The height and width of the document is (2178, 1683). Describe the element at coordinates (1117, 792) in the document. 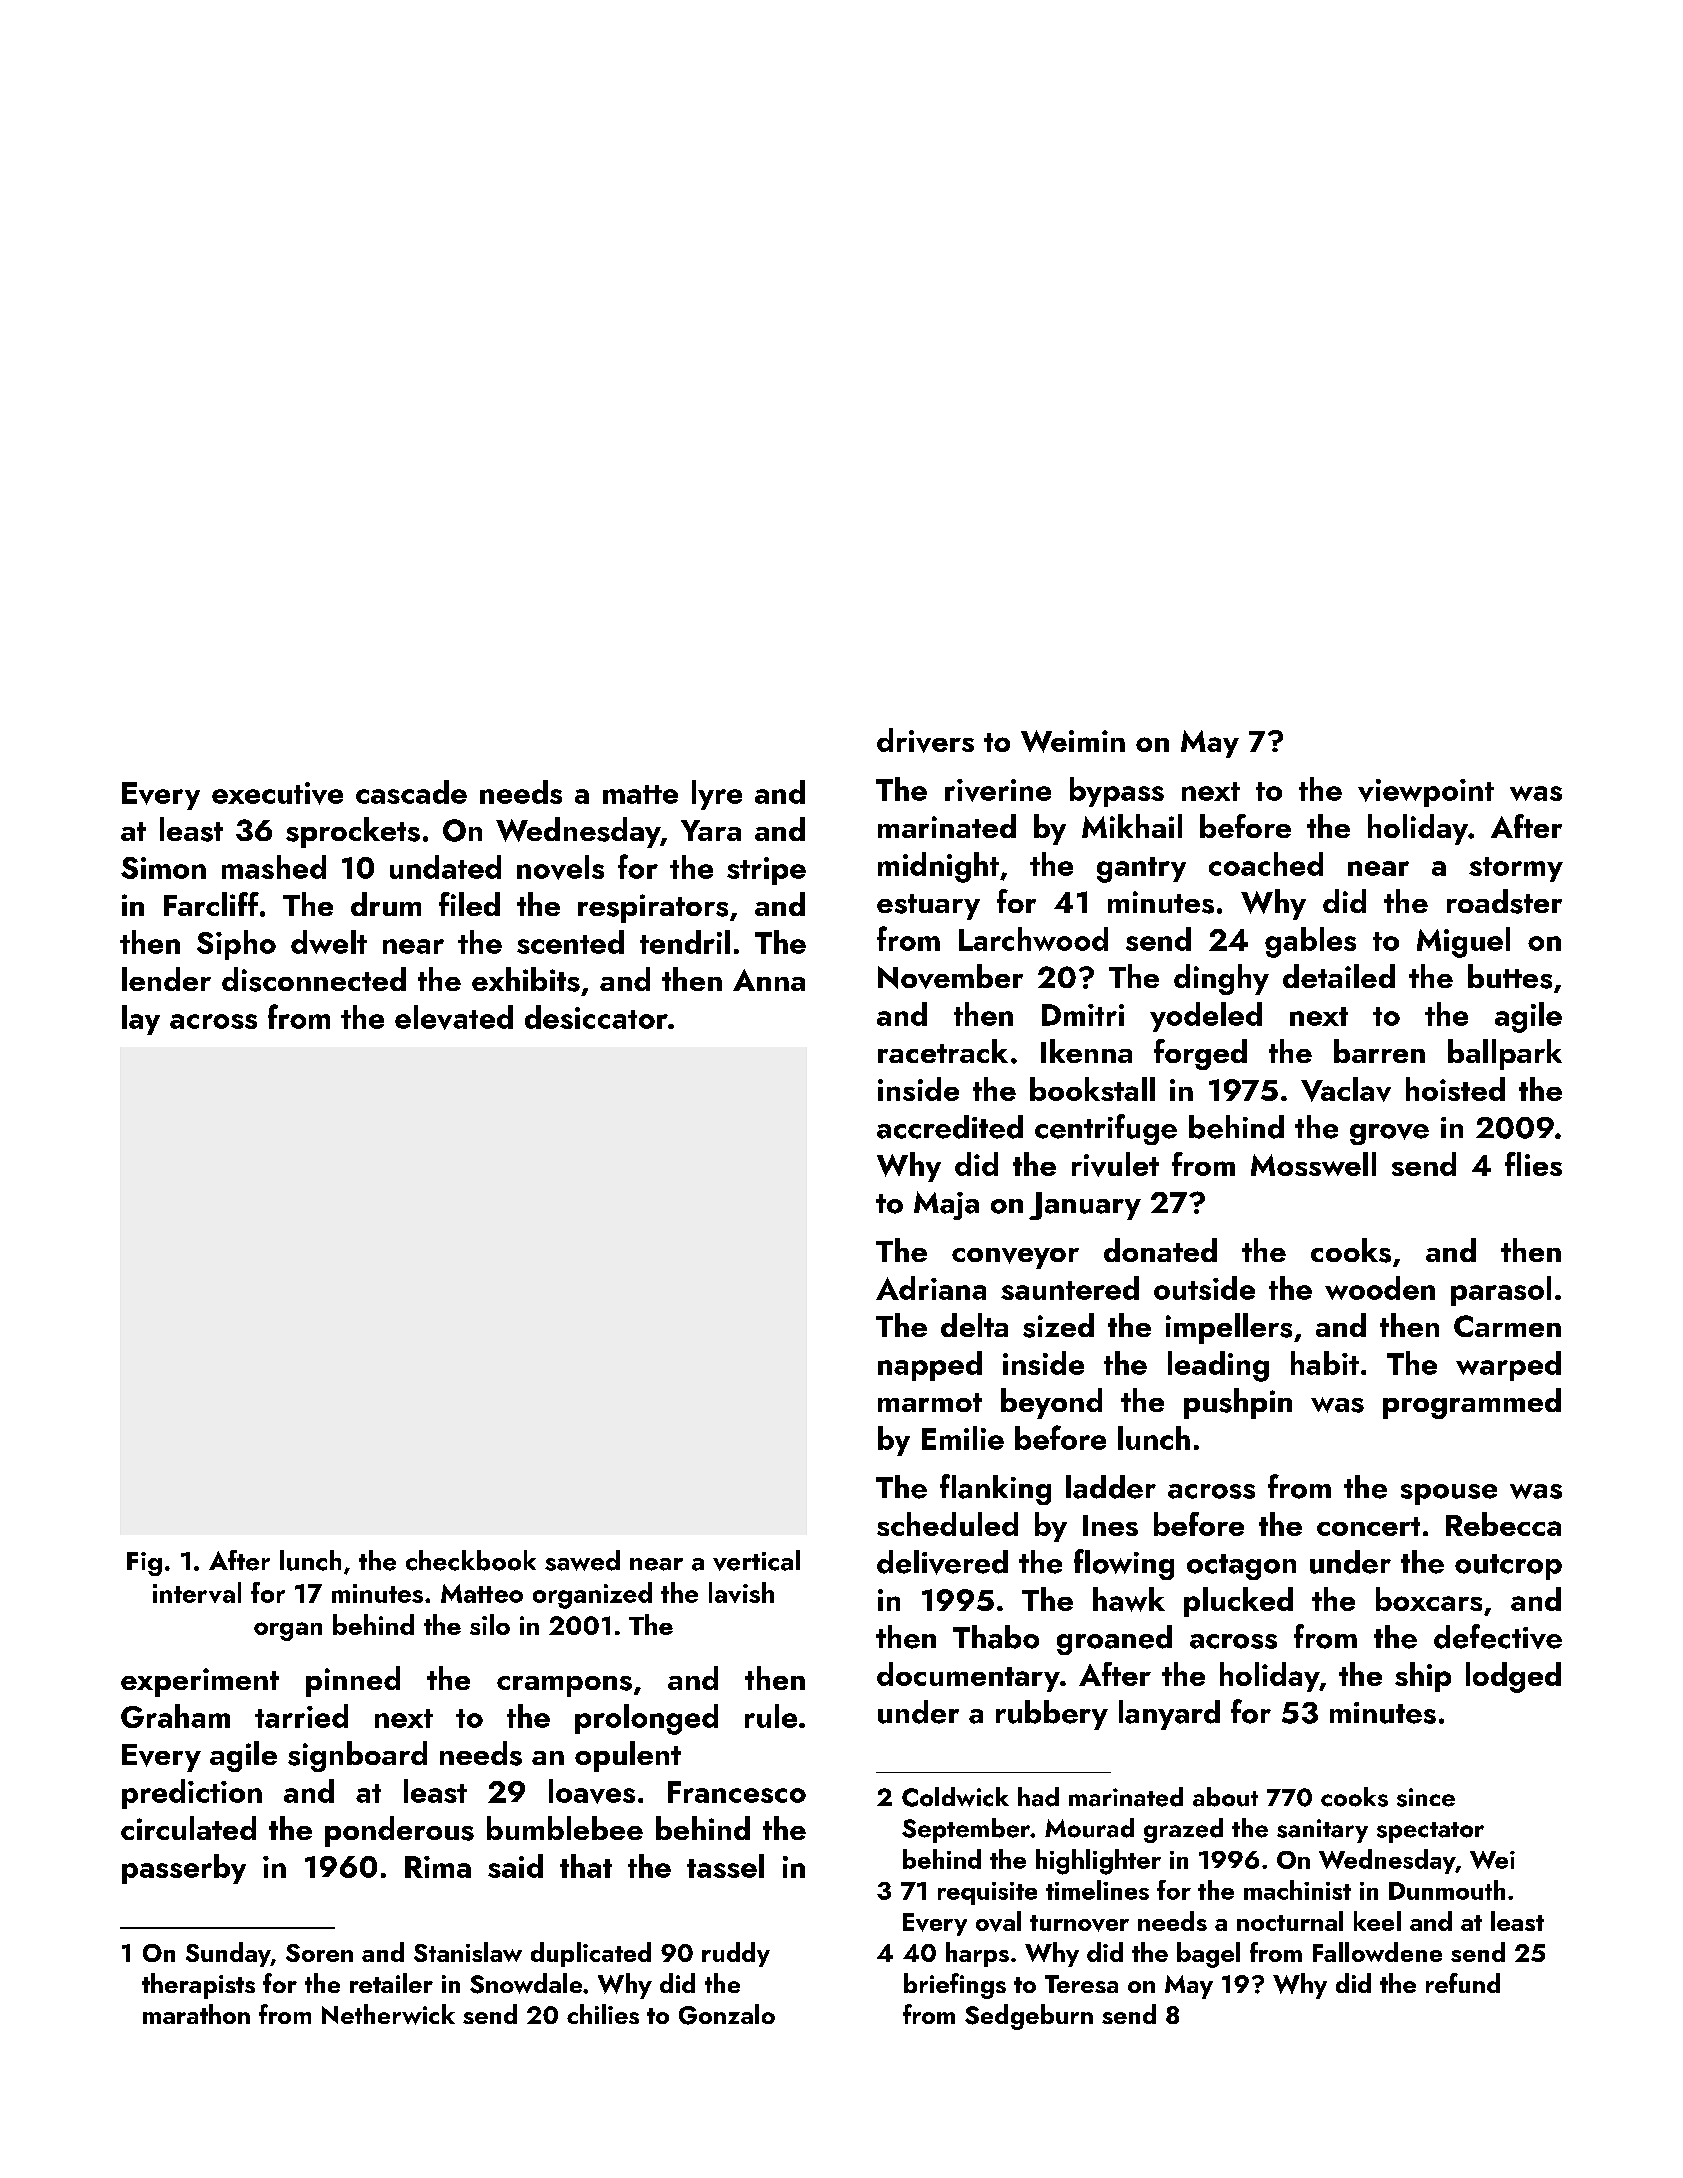

I see `bypass` at that location.
